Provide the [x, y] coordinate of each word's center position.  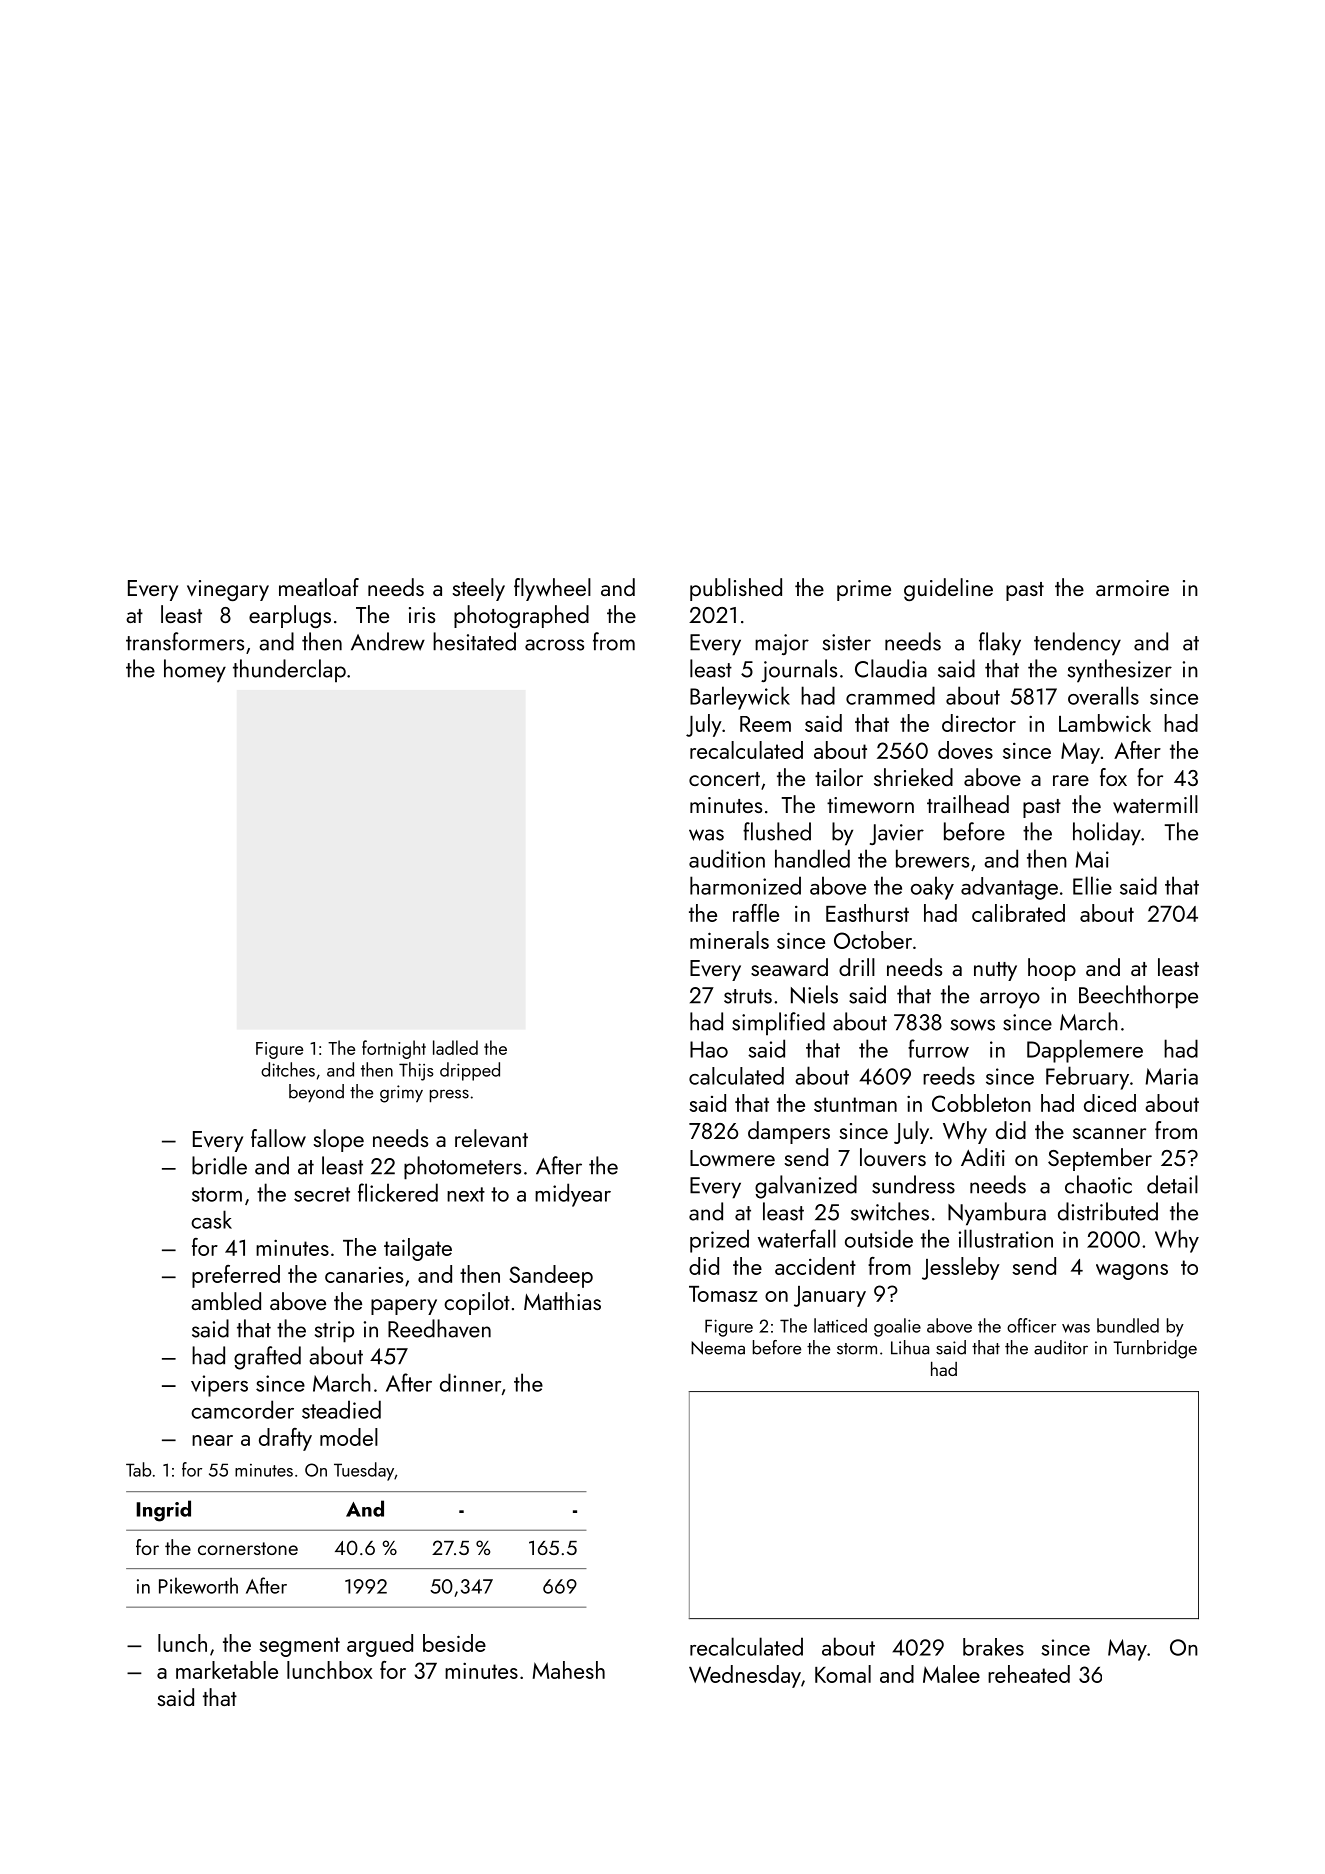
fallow [278, 1138]
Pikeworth [198, 1585]
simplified [778, 1023]
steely [479, 589]
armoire [1132, 588]
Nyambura [997, 1214]
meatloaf [319, 587]
